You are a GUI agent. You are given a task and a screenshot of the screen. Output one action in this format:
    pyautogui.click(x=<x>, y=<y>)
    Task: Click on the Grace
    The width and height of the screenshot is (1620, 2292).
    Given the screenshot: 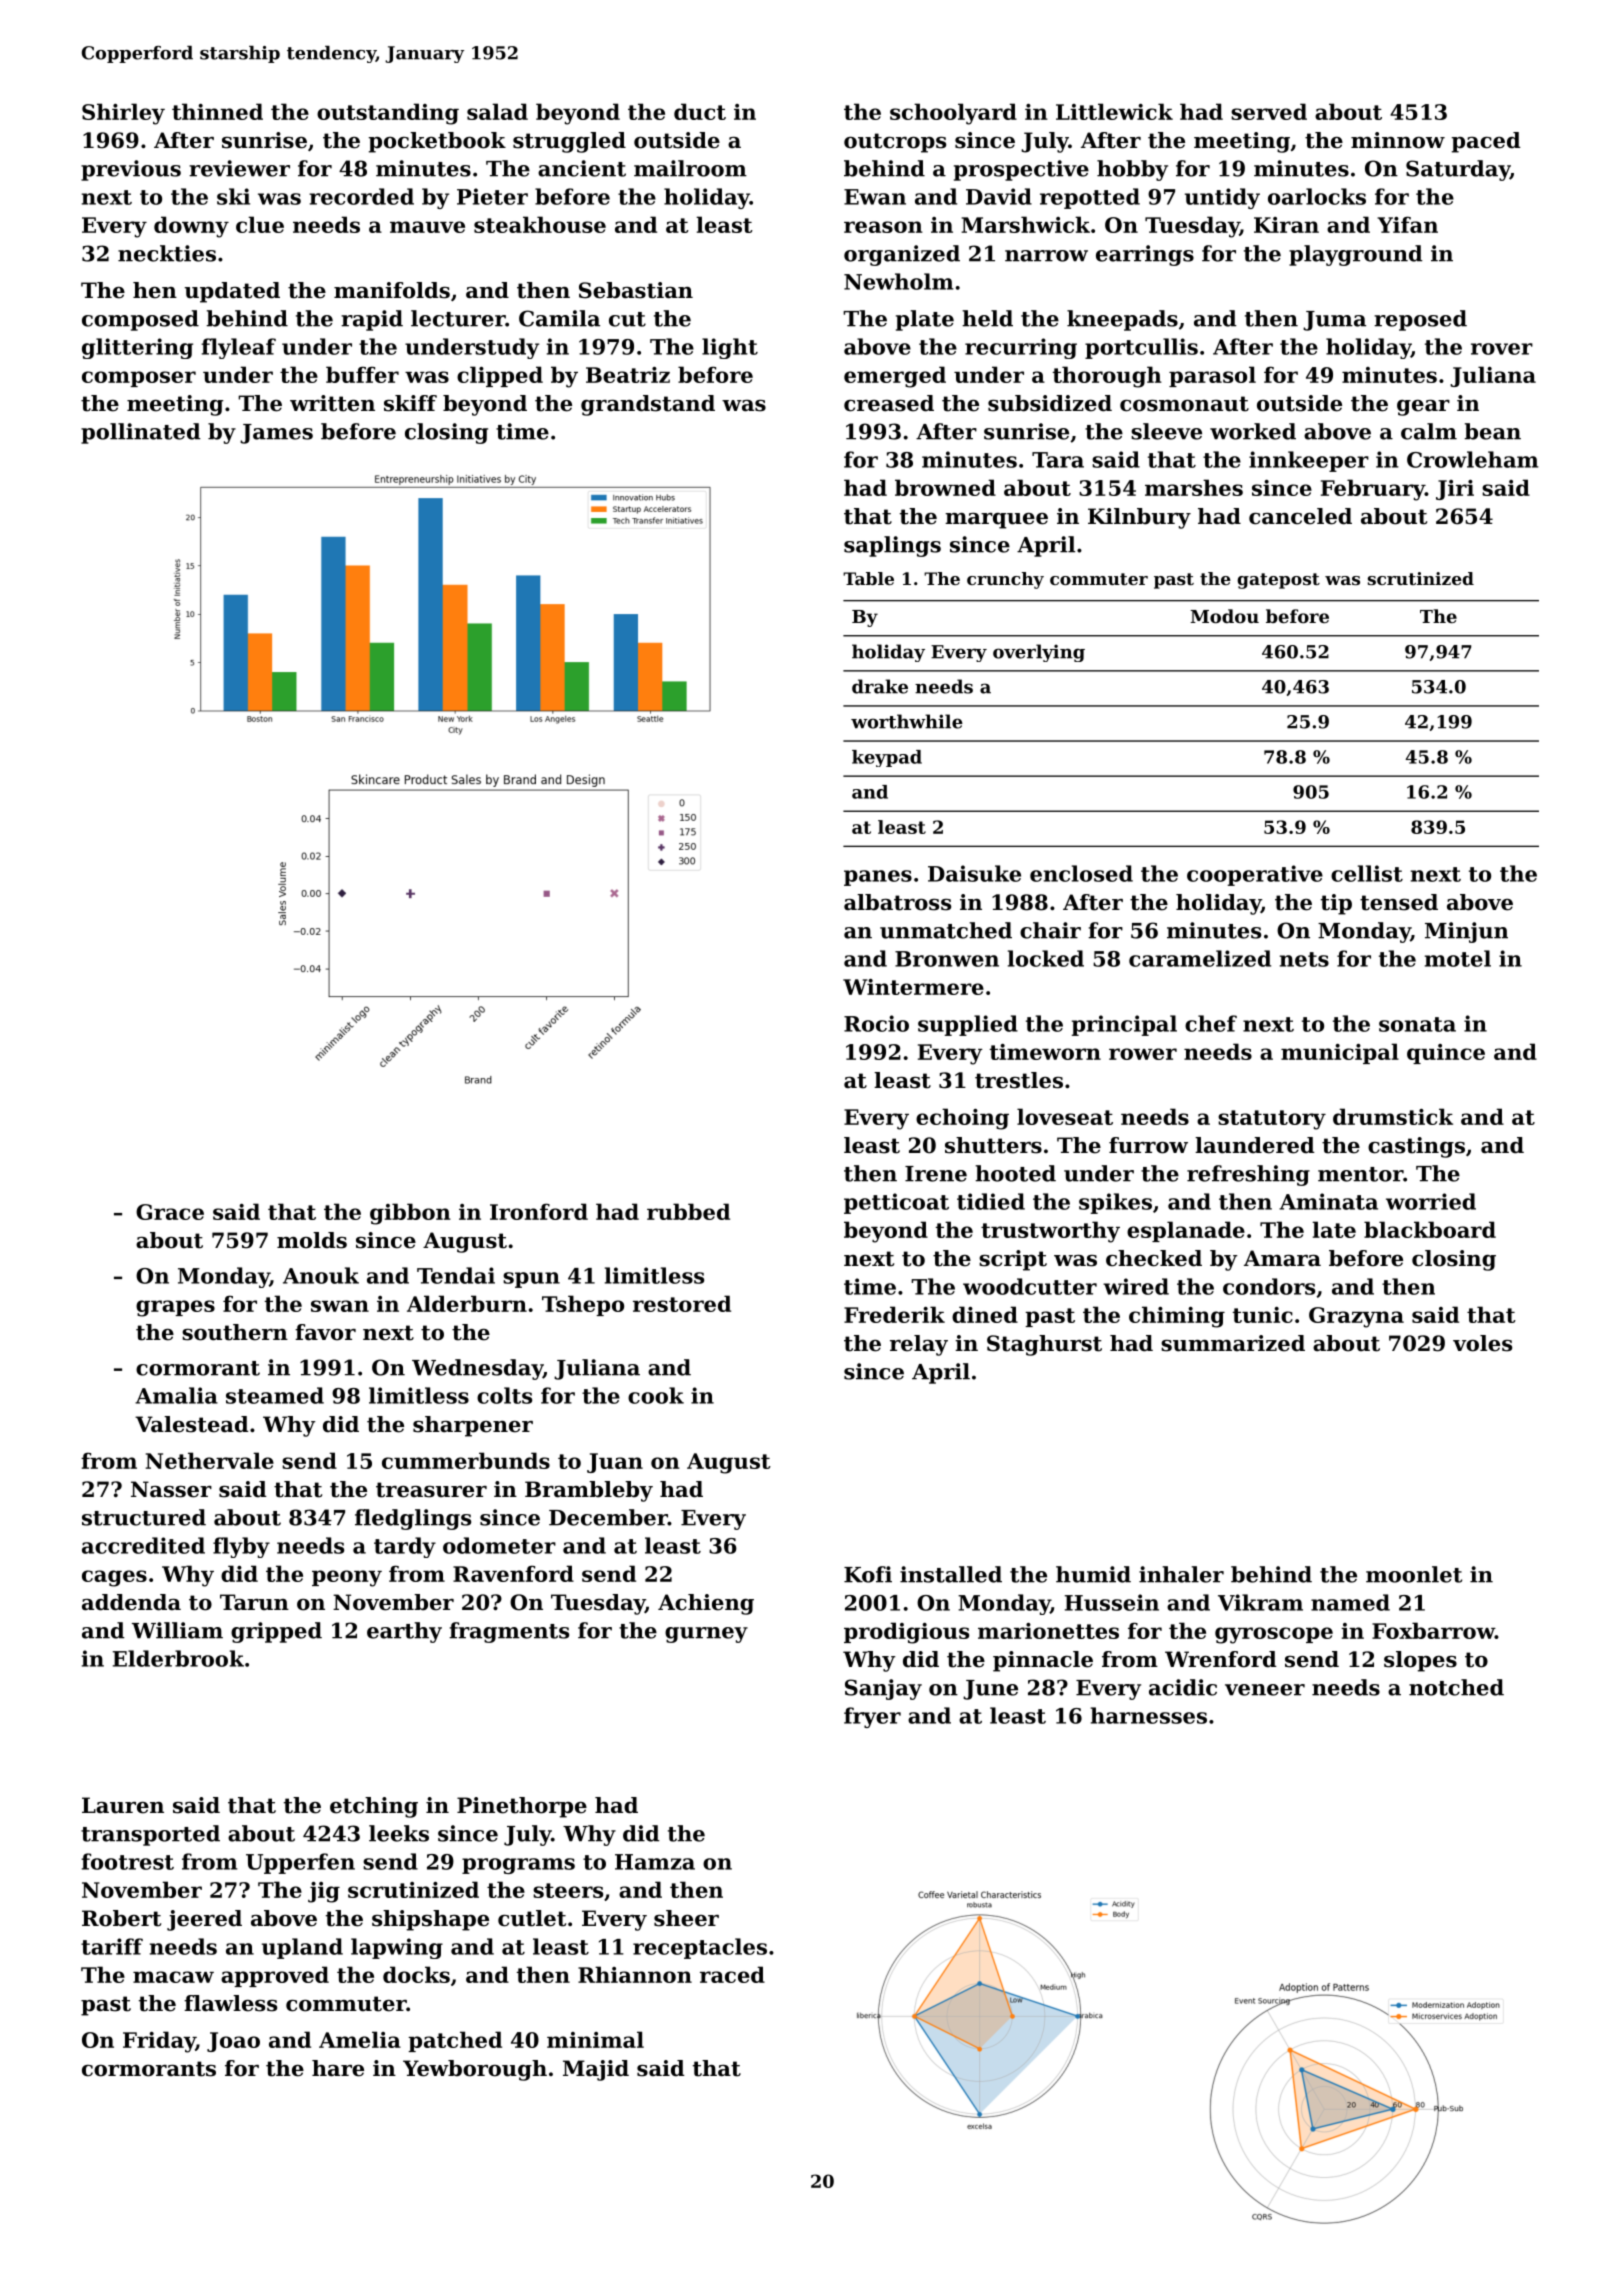 What is the action you would take?
    pyautogui.click(x=170, y=1212)
